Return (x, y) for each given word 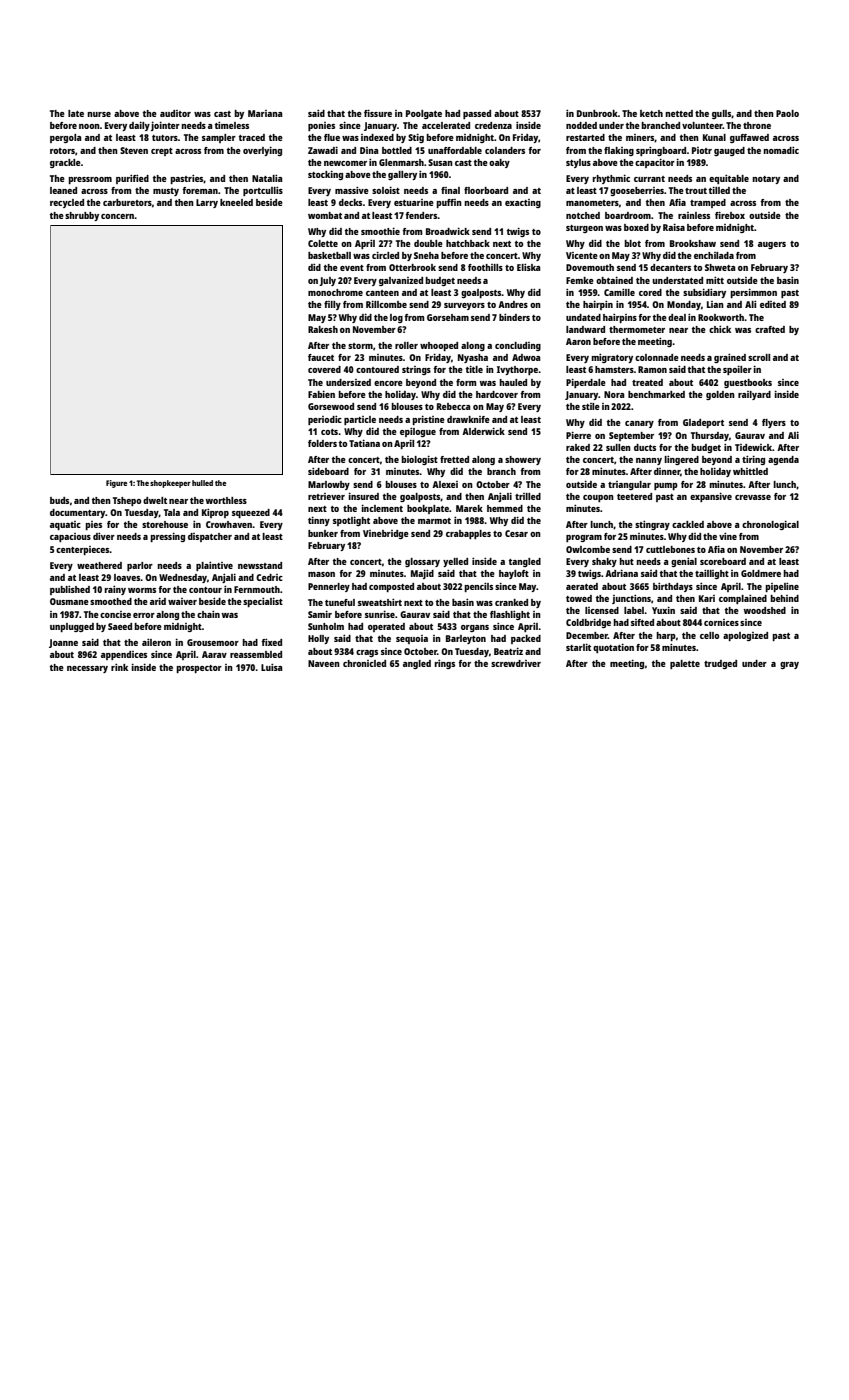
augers (772, 245)
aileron (156, 642)
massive (352, 190)
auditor (175, 113)
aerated (582, 586)
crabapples (468, 534)
